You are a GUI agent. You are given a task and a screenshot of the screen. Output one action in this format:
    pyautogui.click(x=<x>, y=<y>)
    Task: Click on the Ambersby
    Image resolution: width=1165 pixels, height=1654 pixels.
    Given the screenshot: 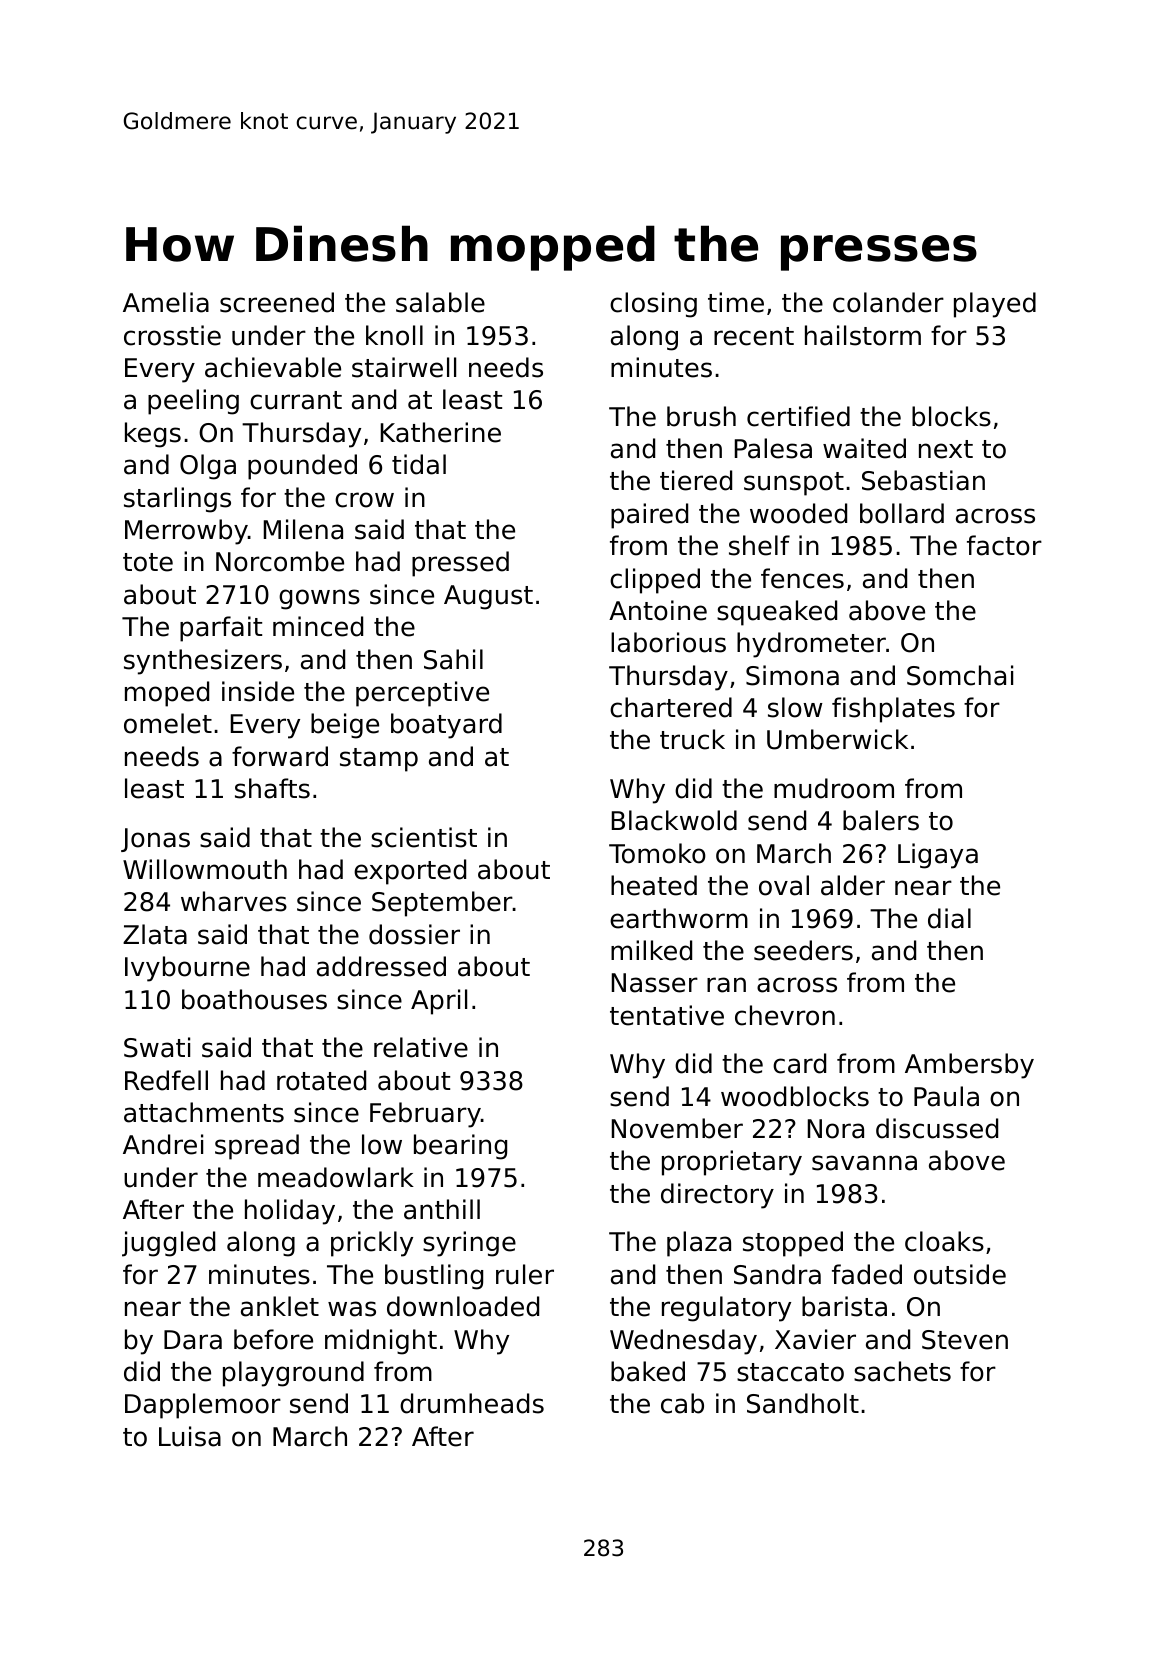 What is the action you would take?
    pyautogui.click(x=969, y=1066)
